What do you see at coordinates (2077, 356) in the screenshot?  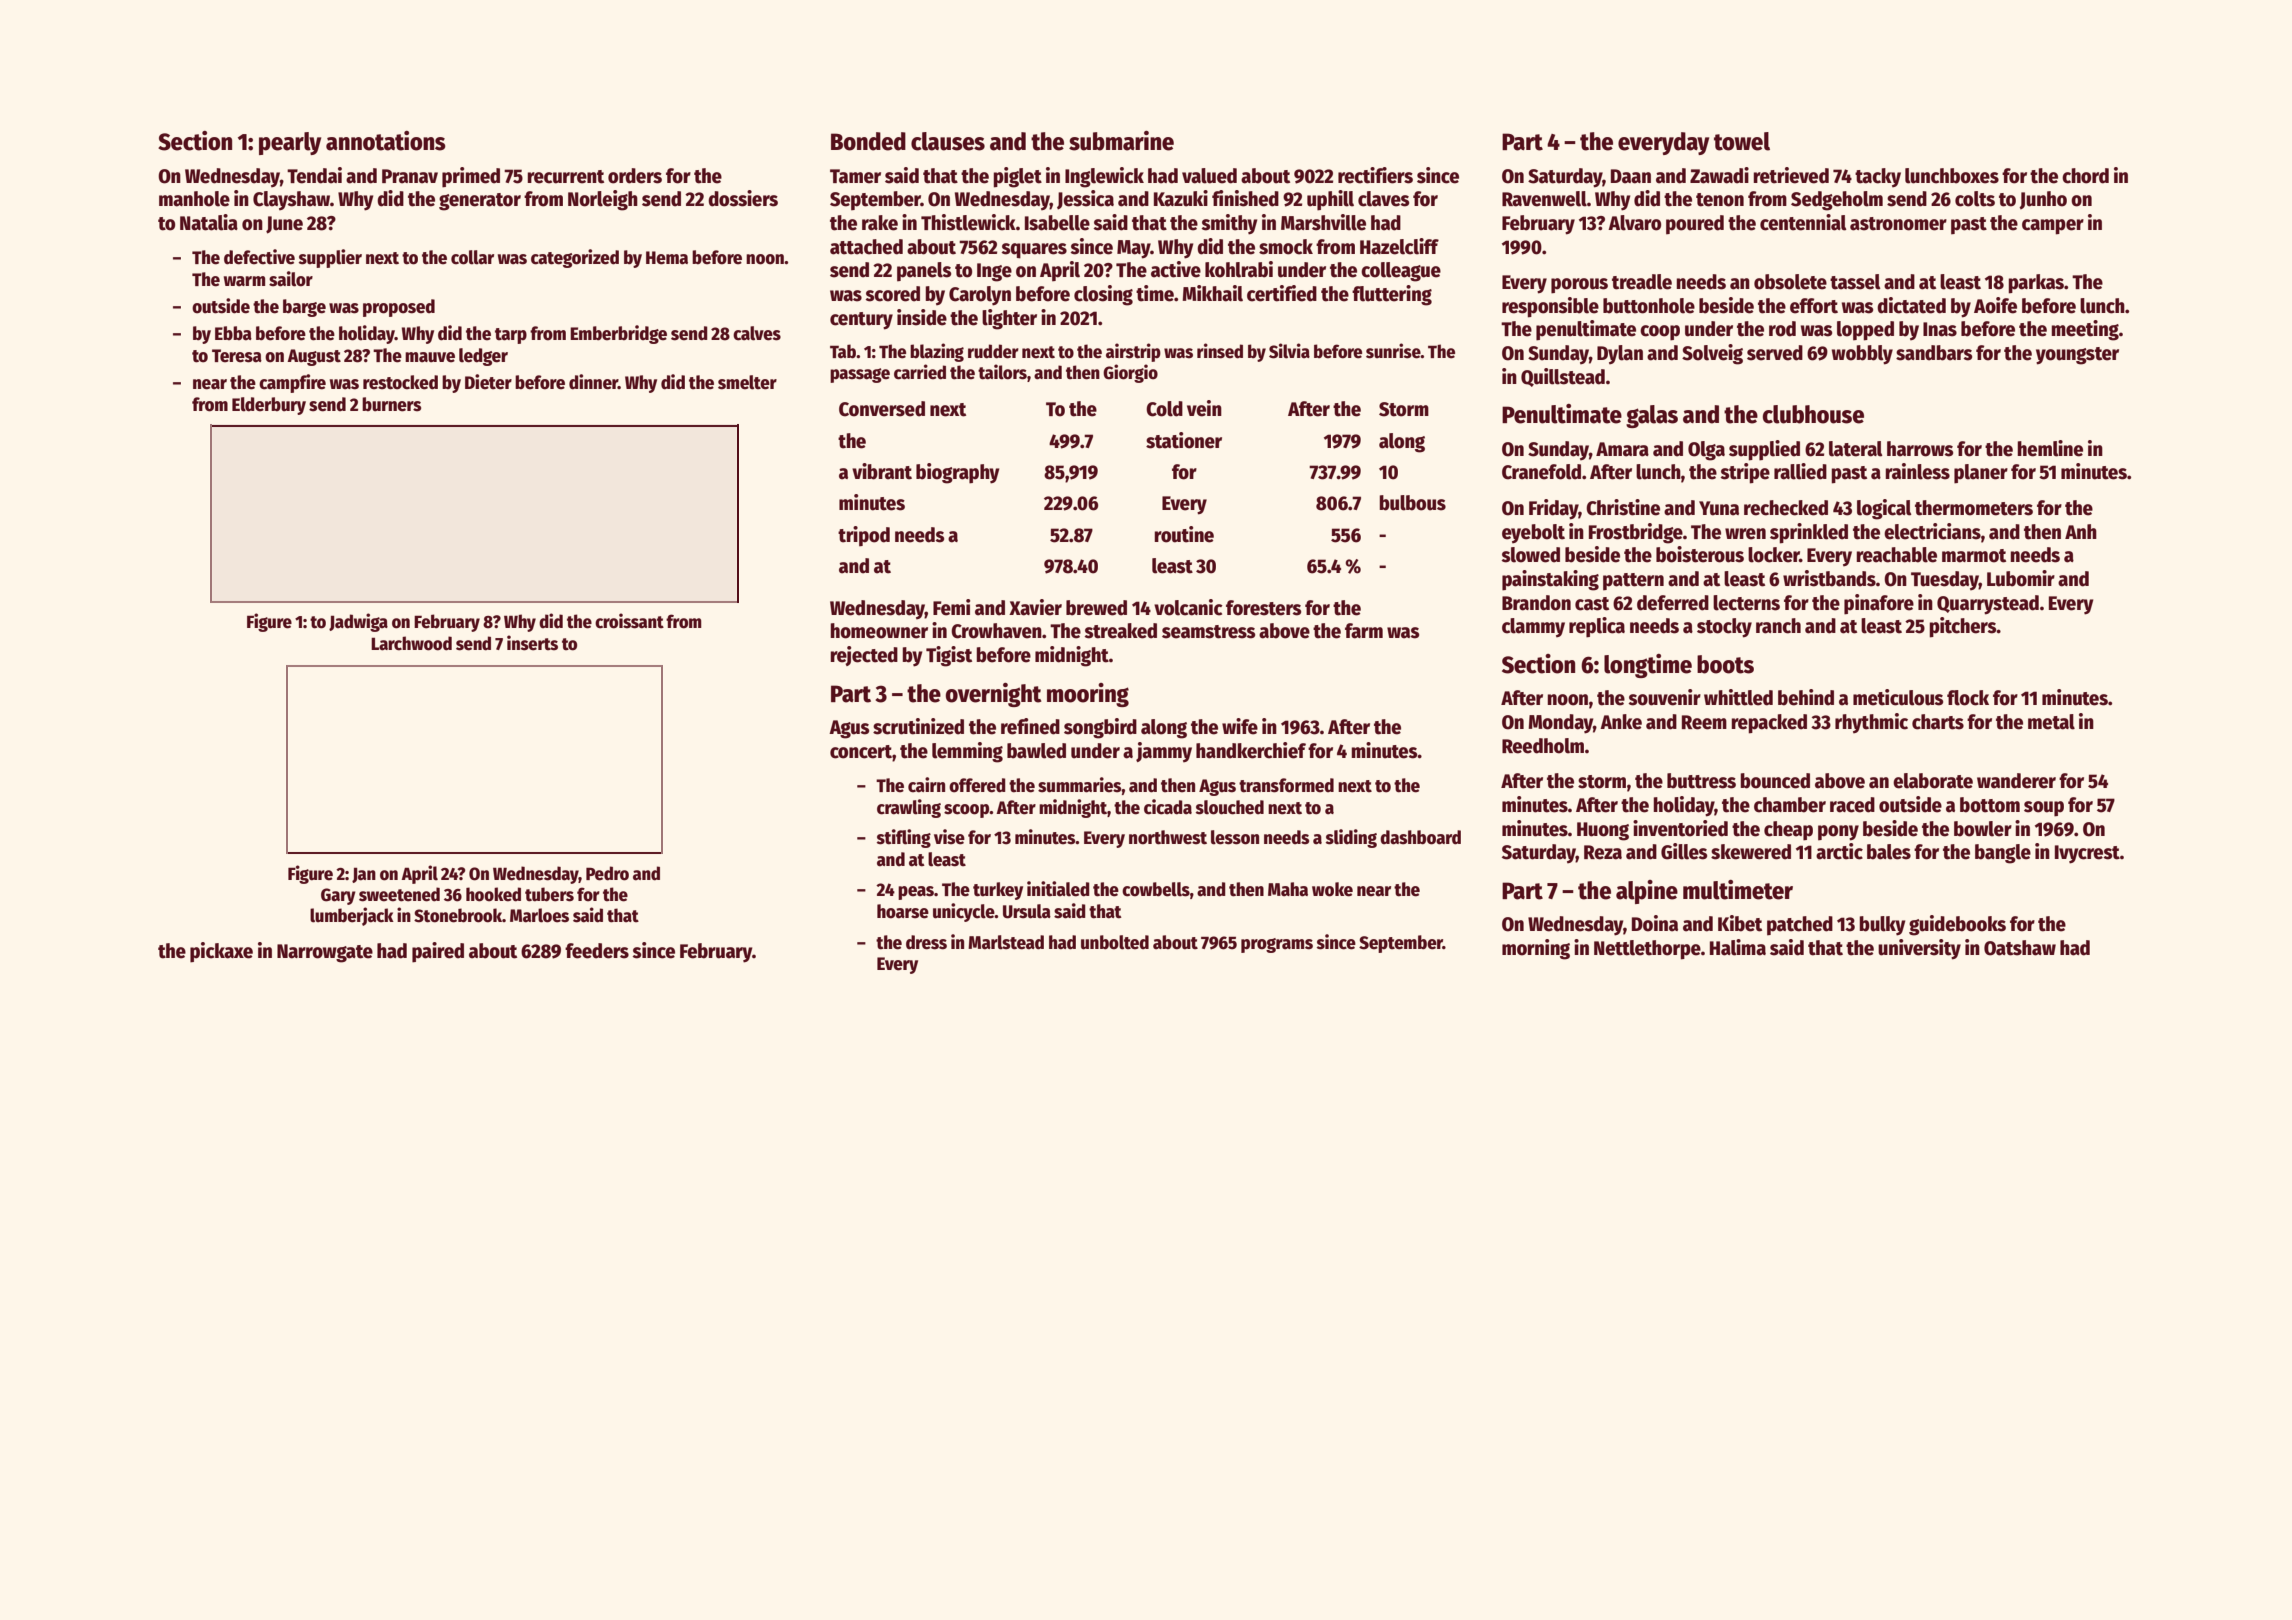 I see `youngster` at bounding box center [2077, 356].
